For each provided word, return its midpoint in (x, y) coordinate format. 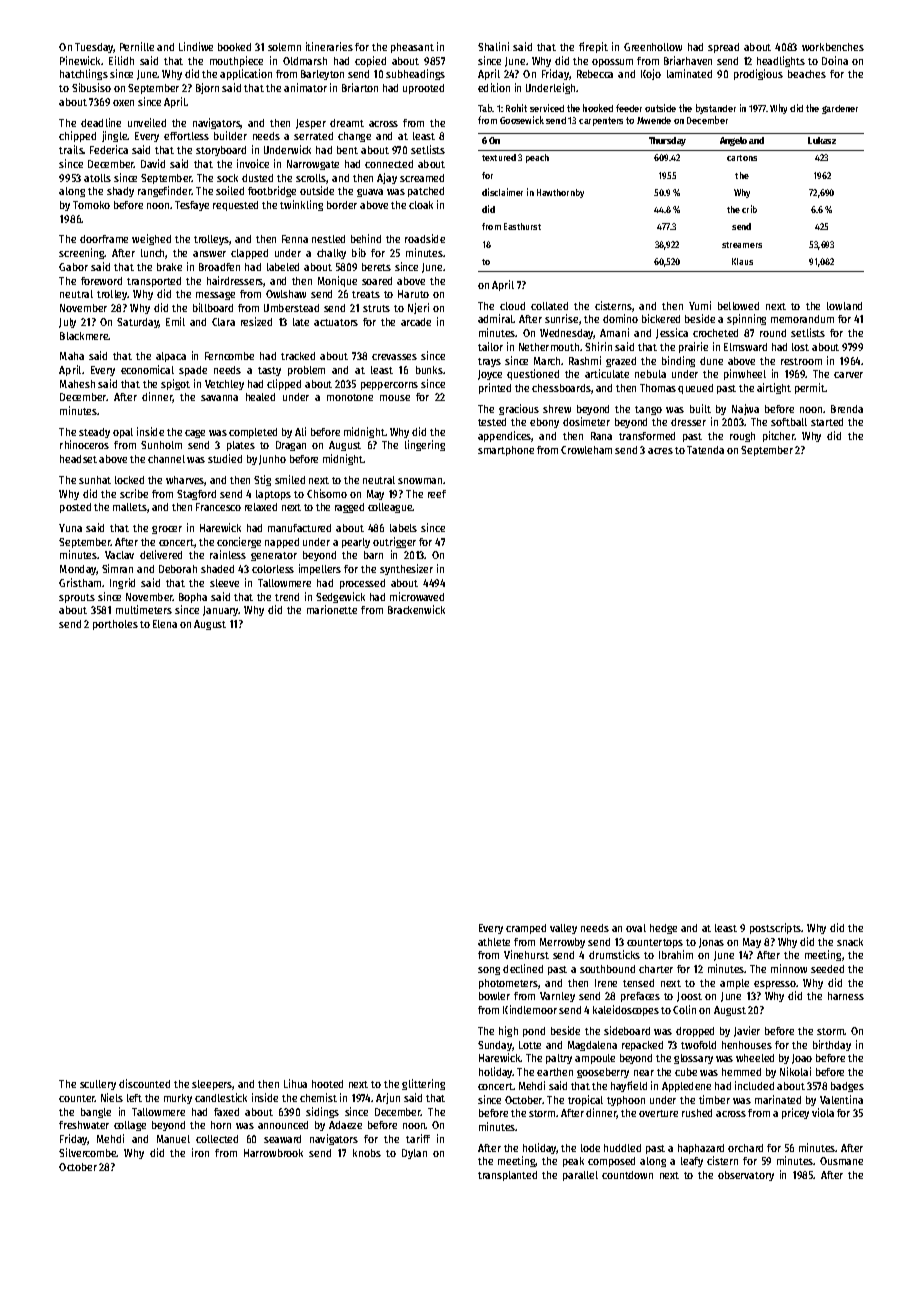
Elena (165, 624)
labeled (283, 267)
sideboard (627, 1030)
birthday (832, 1045)
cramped (526, 929)
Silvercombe (88, 1152)
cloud (512, 306)
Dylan (414, 1154)
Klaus (742, 261)
